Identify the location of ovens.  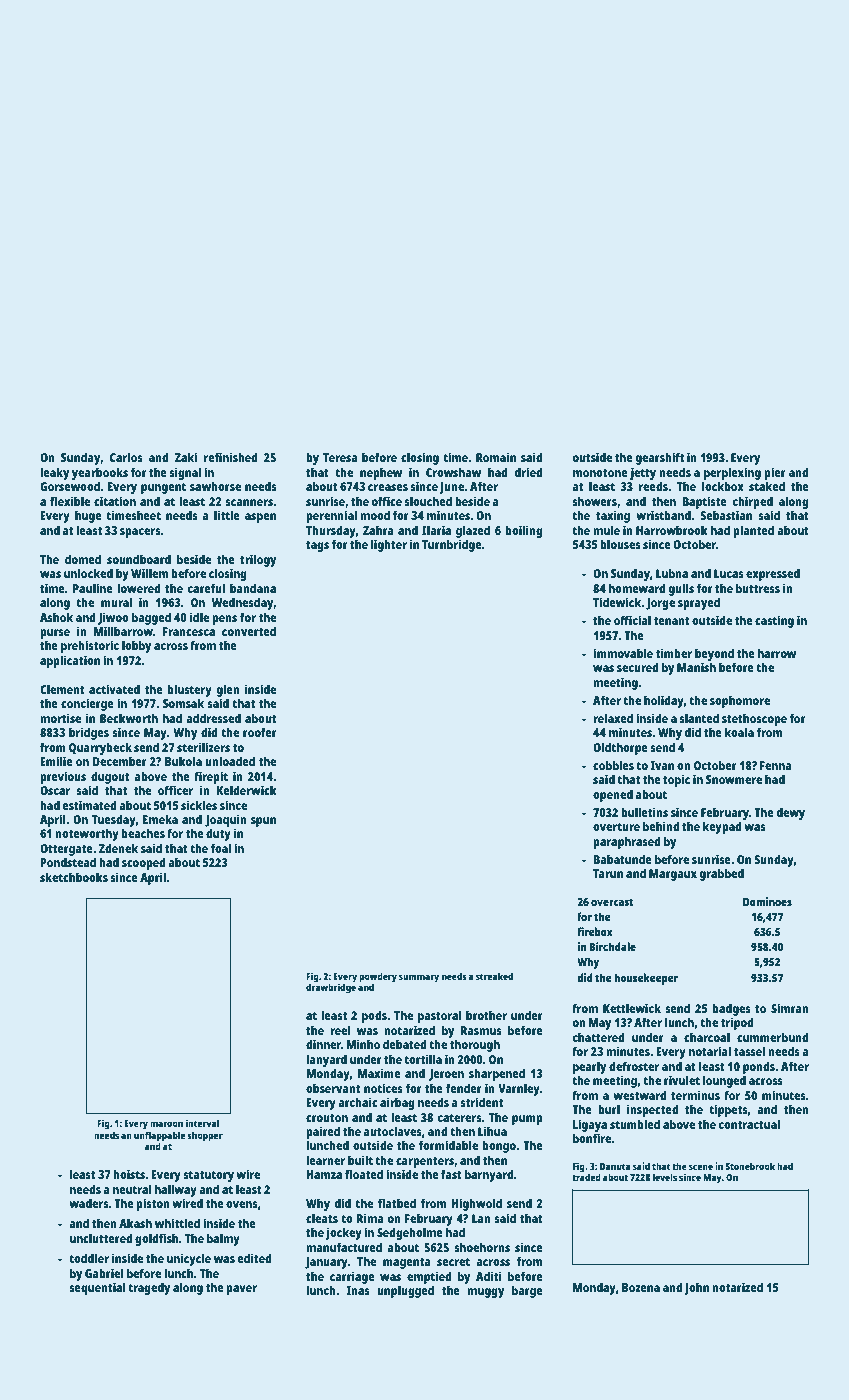
(242, 1204).
